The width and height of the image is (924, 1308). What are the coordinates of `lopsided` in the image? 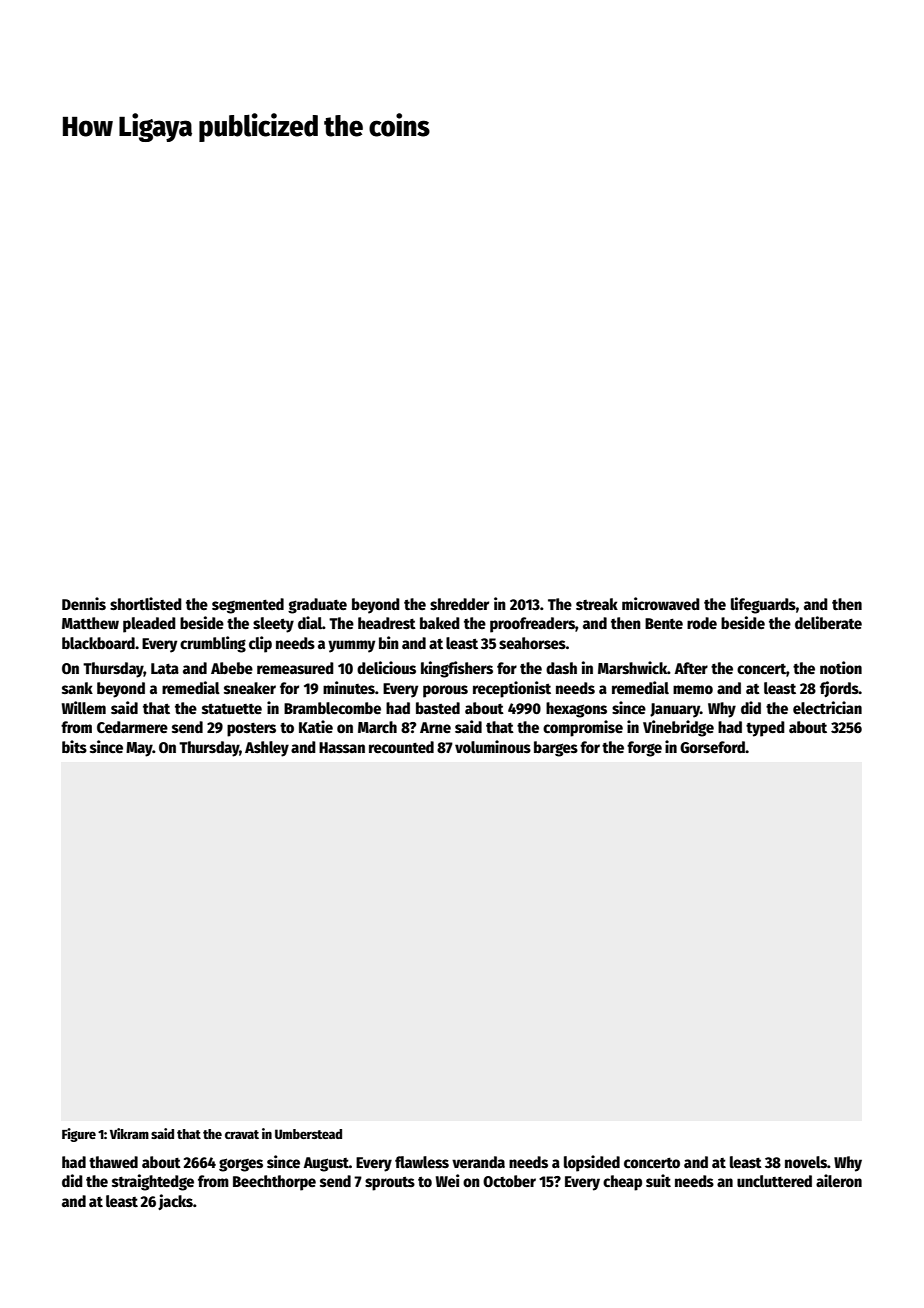 It's located at (592, 1163).
